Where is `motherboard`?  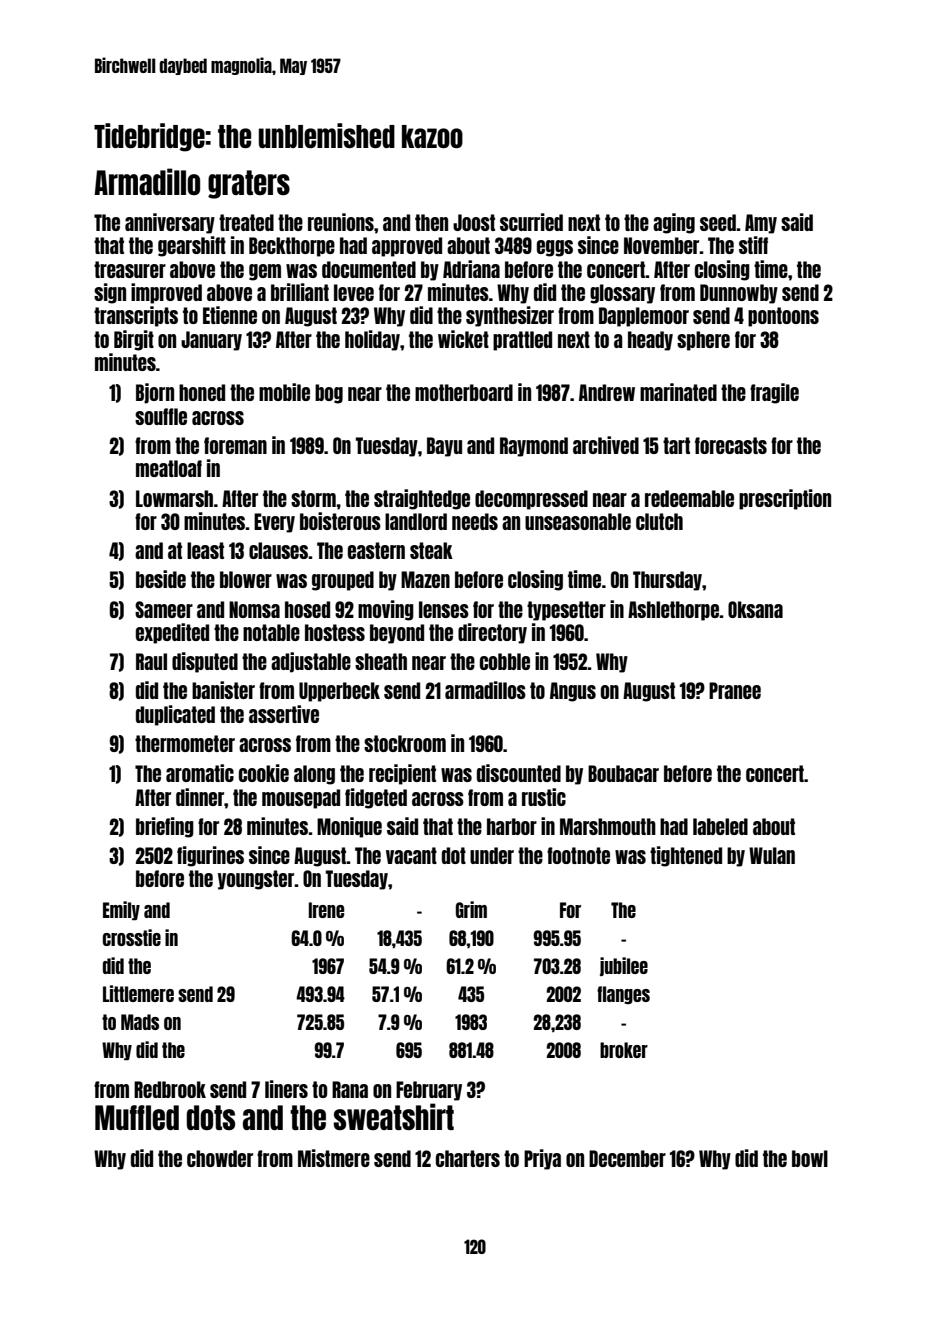
motherboard is located at coordinates (464, 392).
